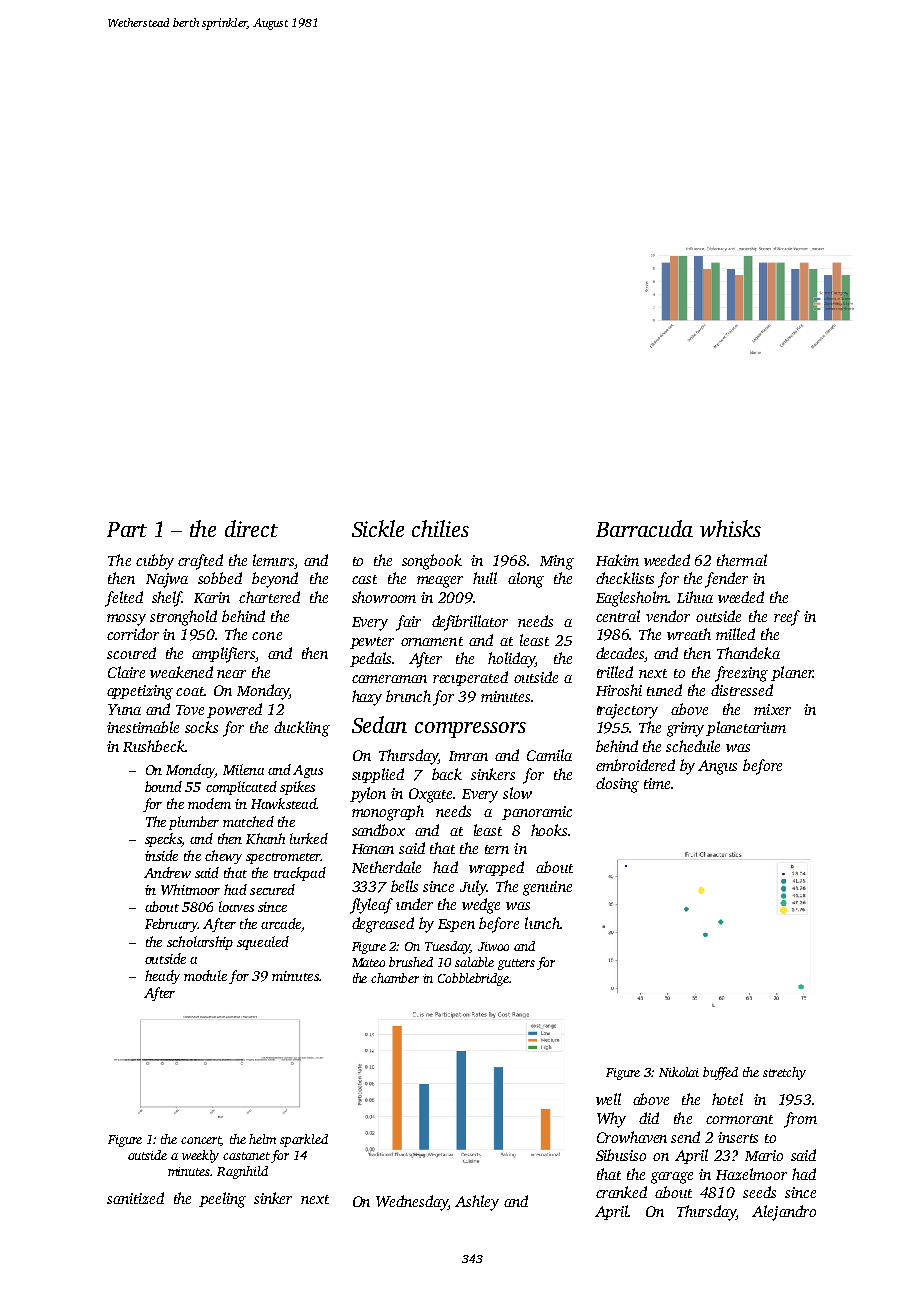 The image size is (924, 1308). What do you see at coordinates (135, 1198) in the screenshot?
I see `sanitized` at bounding box center [135, 1198].
